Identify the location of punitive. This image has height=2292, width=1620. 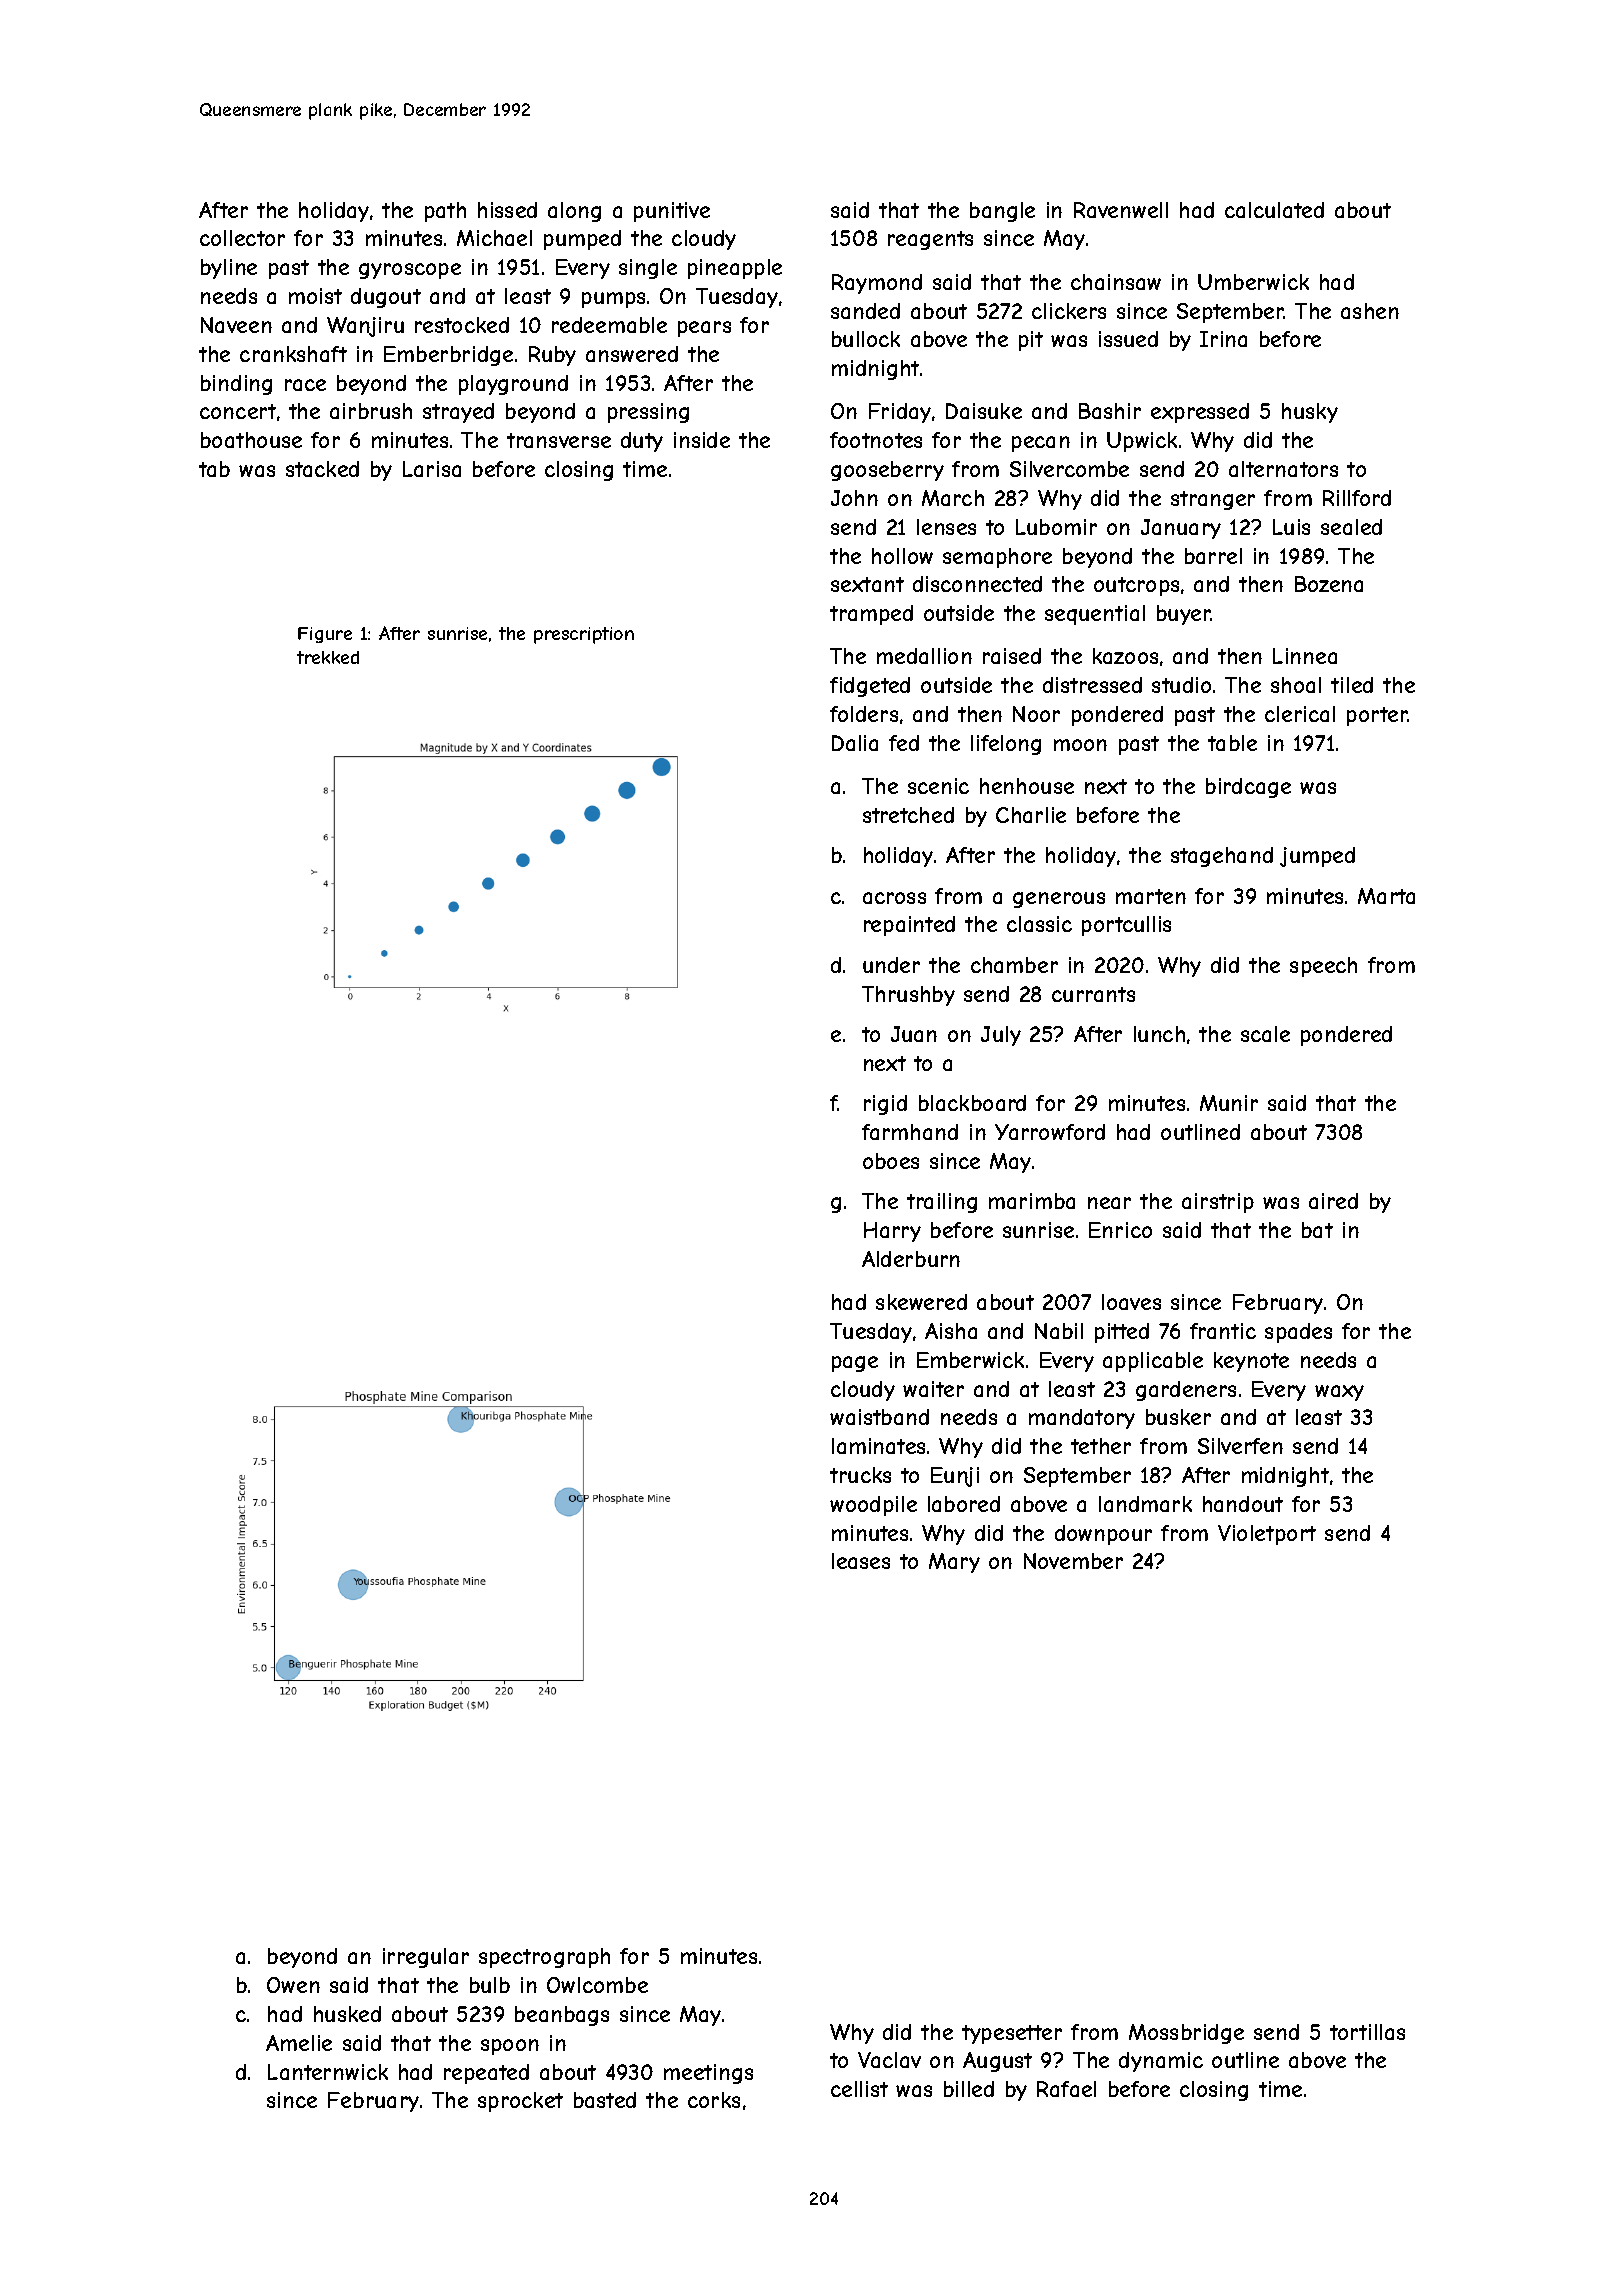
(672, 212).
